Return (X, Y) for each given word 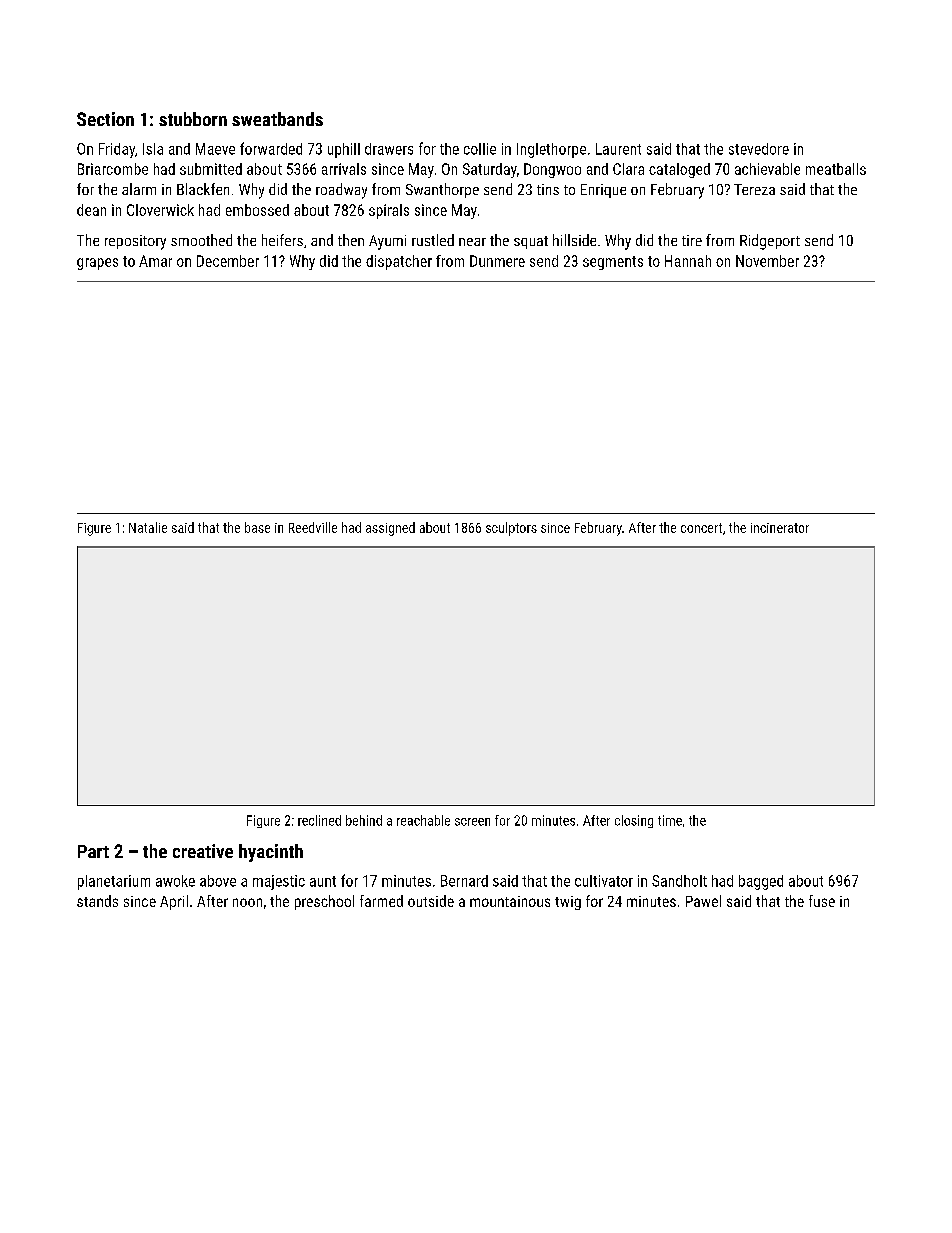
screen (472, 822)
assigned (390, 529)
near (472, 242)
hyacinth (271, 853)
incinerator (780, 528)
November (767, 261)
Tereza (754, 189)
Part (93, 851)
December (228, 261)
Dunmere (497, 261)
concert (701, 528)
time (670, 820)
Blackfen (203, 189)
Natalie (148, 527)
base (257, 527)
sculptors (511, 529)
